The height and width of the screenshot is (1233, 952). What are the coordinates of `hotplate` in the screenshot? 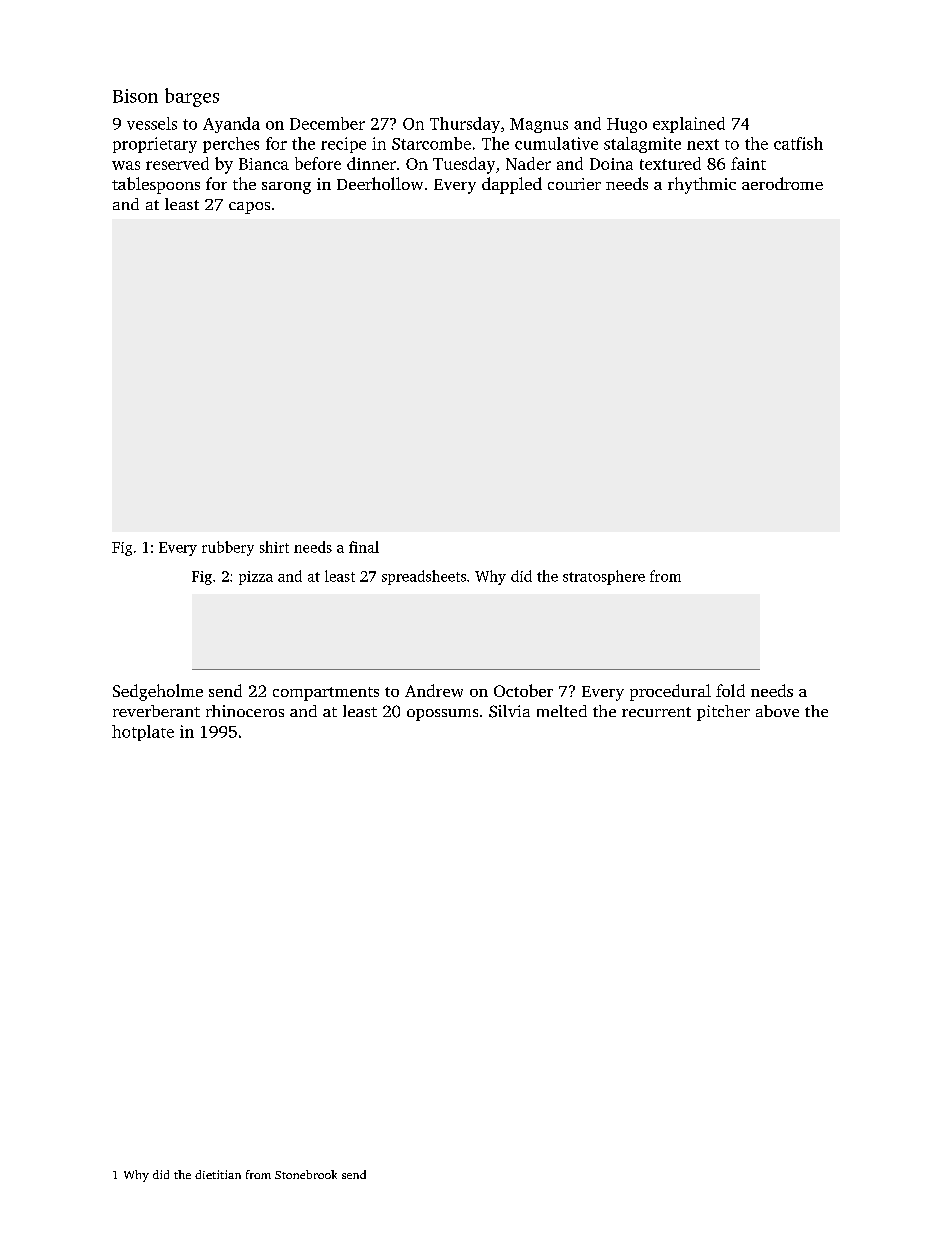 It's located at (143, 733).
